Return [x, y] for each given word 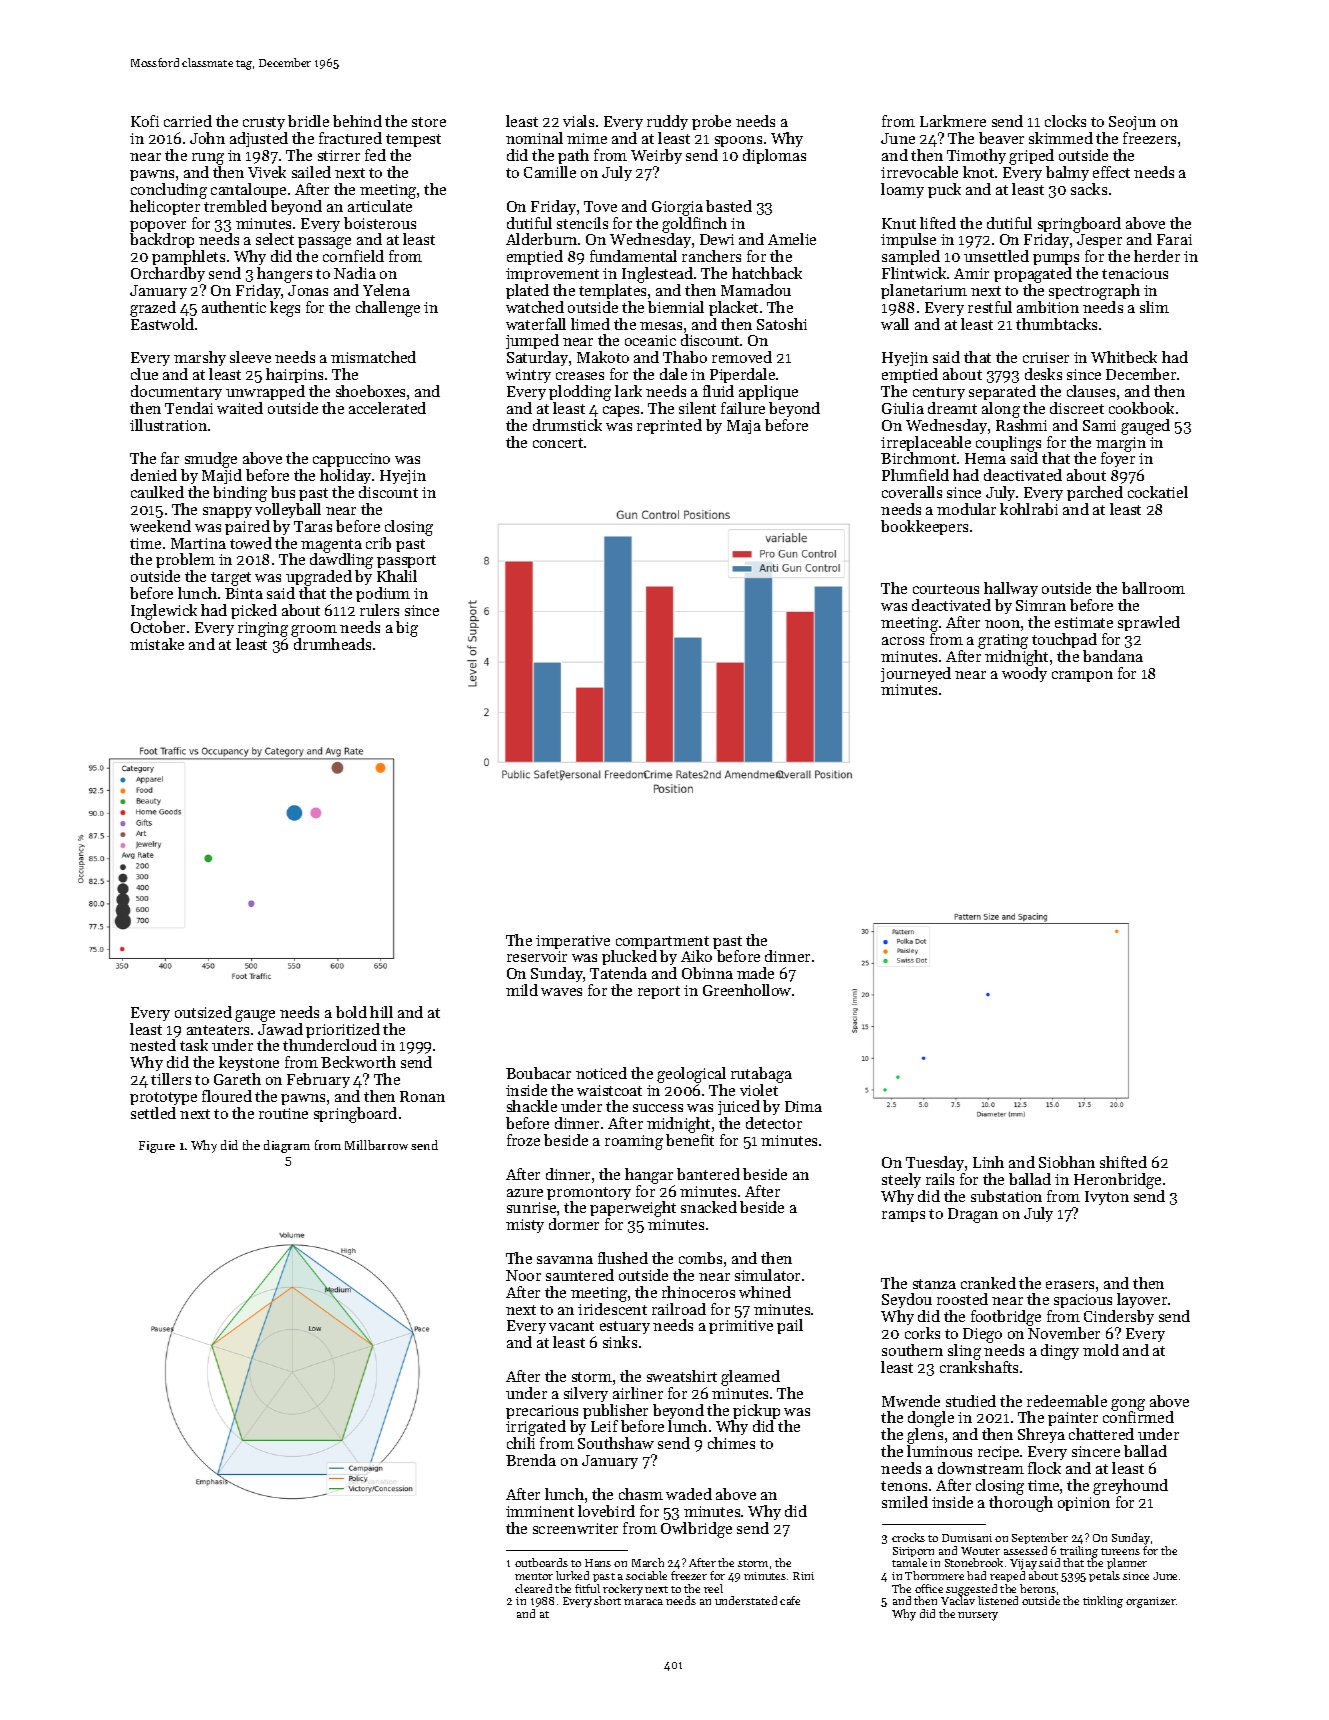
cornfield [353, 256]
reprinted [669, 426]
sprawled [1149, 623]
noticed [601, 1073]
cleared [533, 1588]
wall [895, 324]
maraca [643, 1602]
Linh [988, 1162]
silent [697, 408]
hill [381, 1012]
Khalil [397, 576]
